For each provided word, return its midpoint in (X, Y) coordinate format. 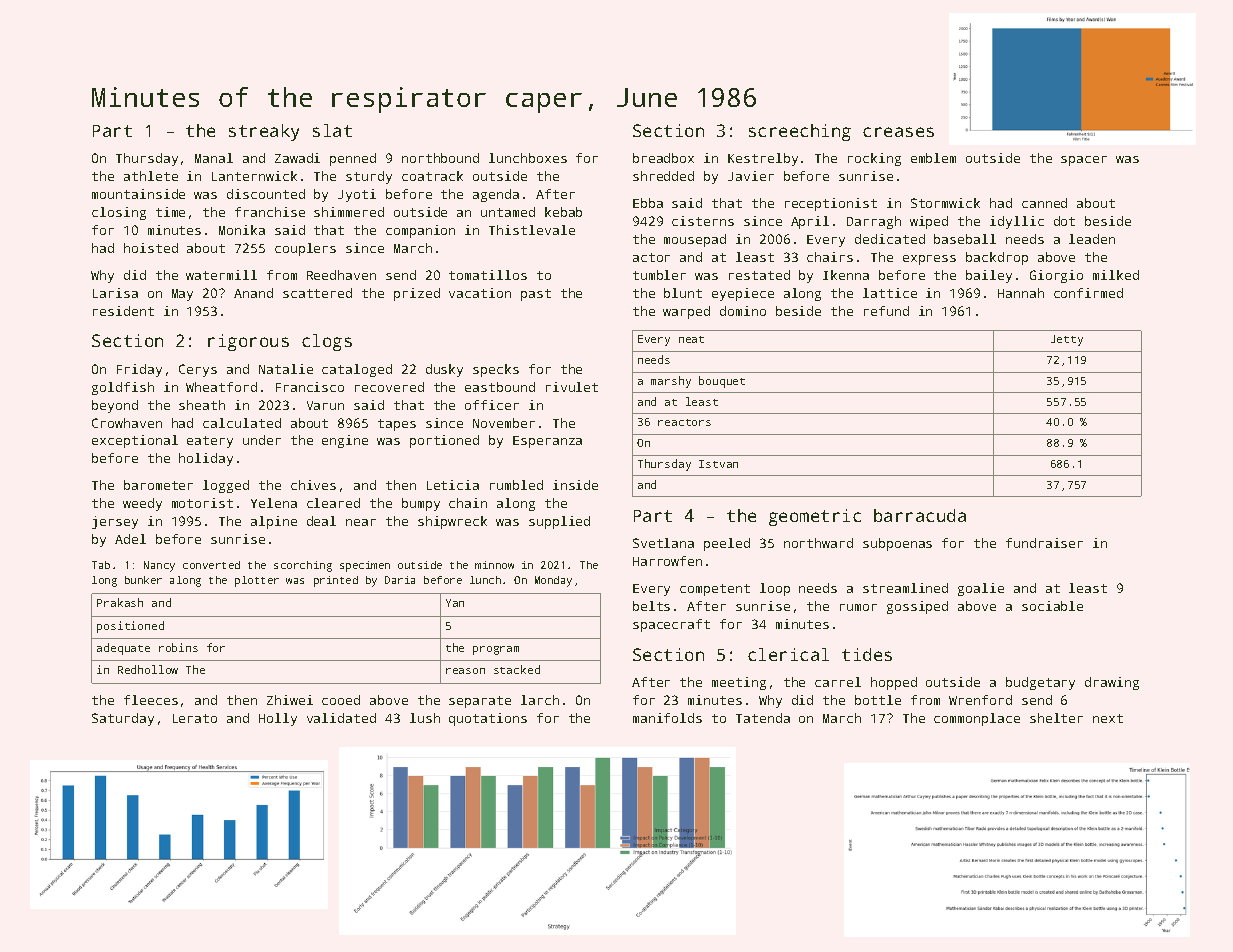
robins (178, 647)
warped (686, 312)
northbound (440, 158)
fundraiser (1044, 543)
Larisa (115, 293)
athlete (151, 176)
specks (496, 370)
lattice (890, 293)
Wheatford (221, 387)
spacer (1084, 161)
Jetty (1067, 340)
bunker (143, 580)
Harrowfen (667, 561)
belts (651, 606)
